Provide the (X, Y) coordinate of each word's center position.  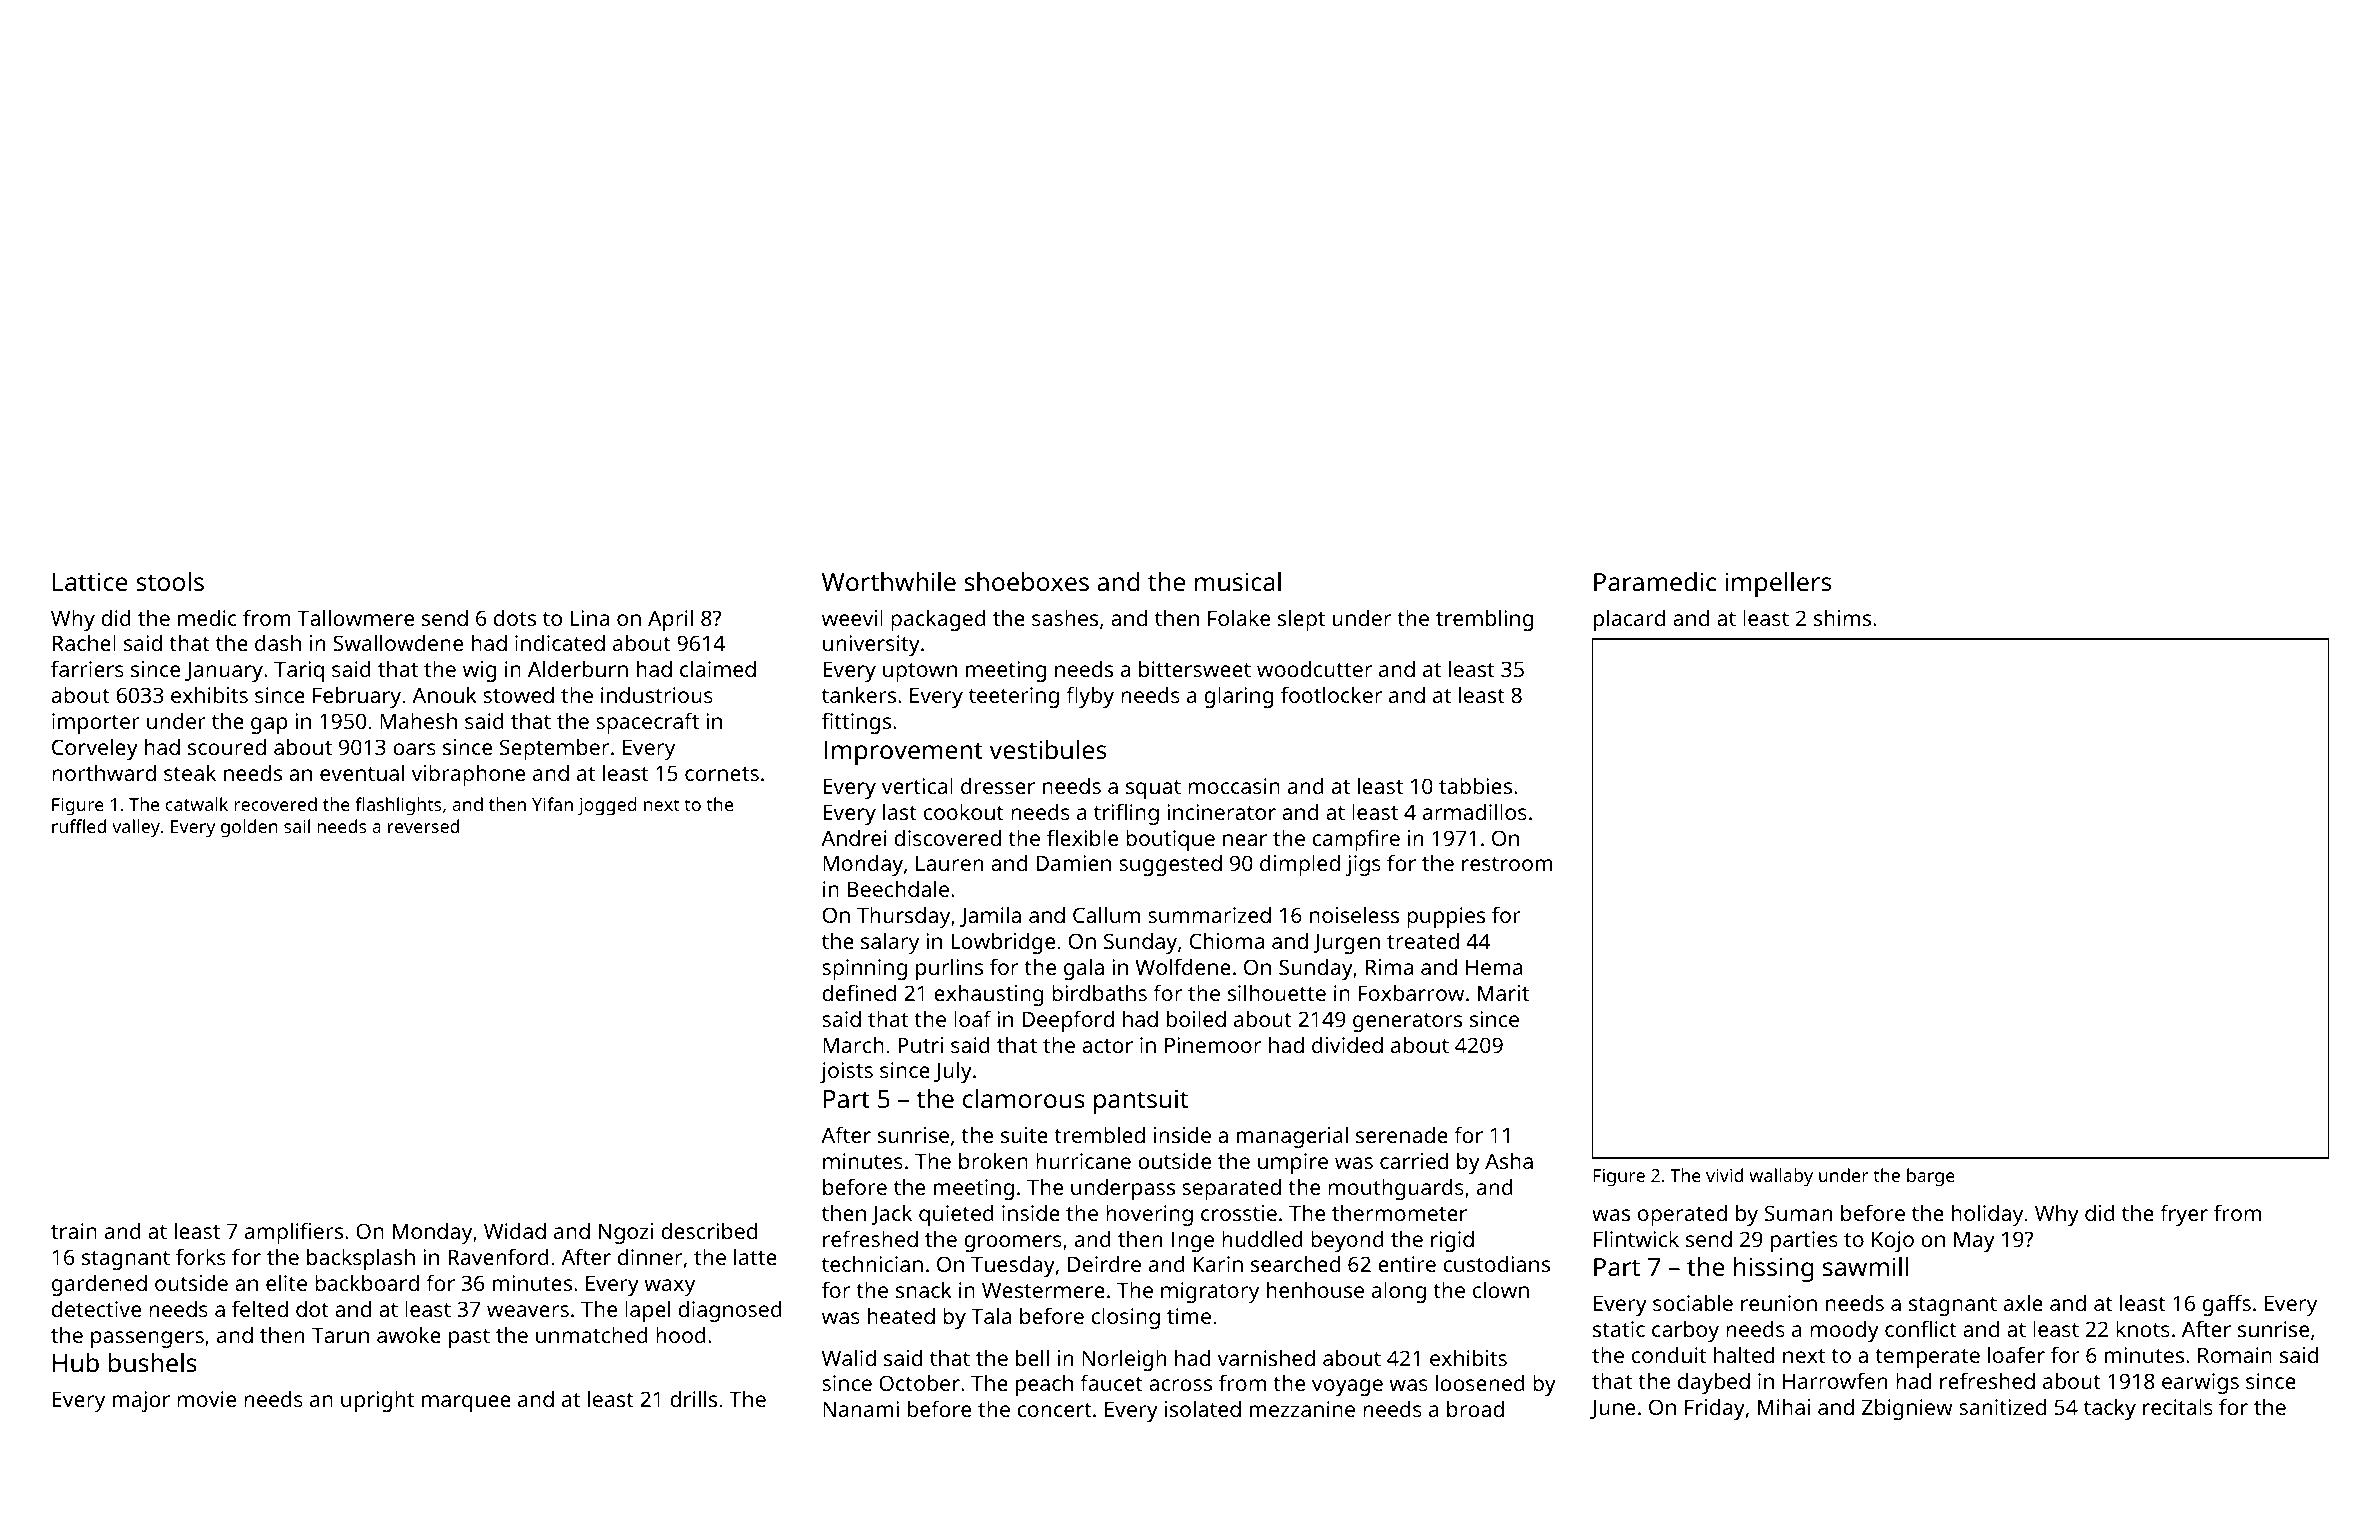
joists (846, 1072)
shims (1842, 617)
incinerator (1221, 812)
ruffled (79, 826)
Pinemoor (1213, 1045)
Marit (1503, 993)
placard (1629, 620)
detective (96, 1308)
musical (1238, 581)
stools (170, 581)
